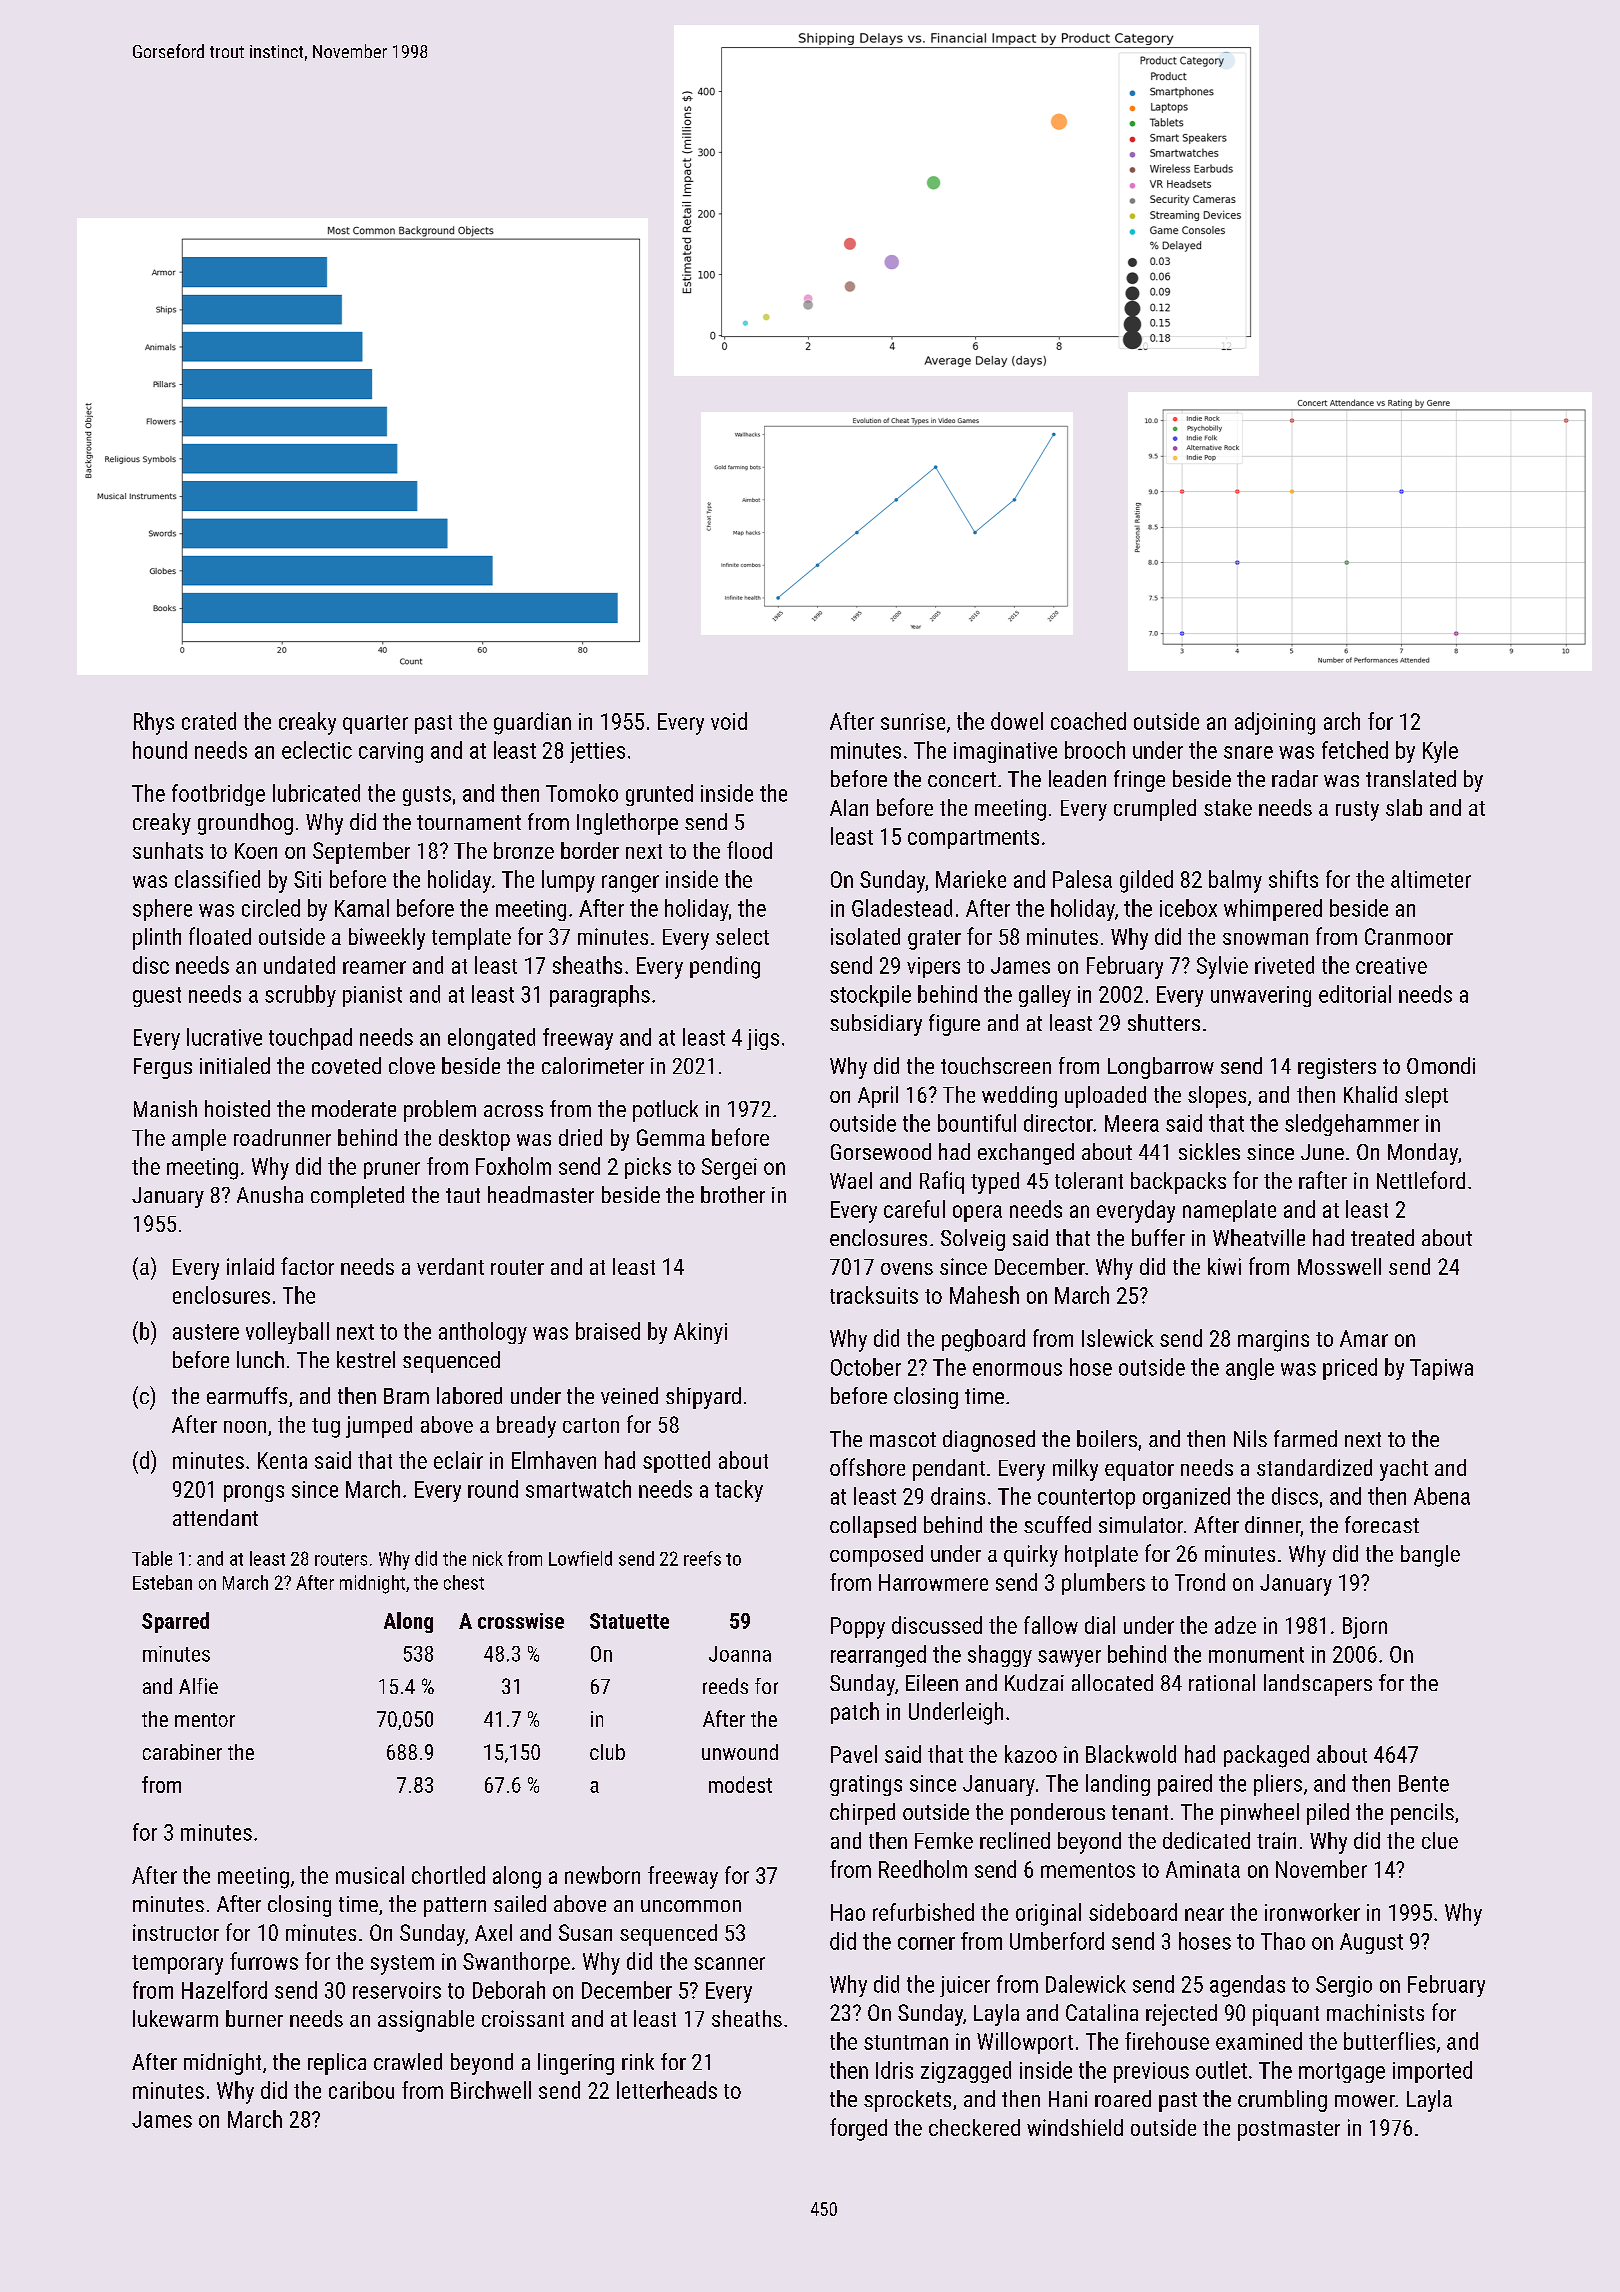 This image has width=1620, height=2292. Describe the element at coordinates (1375, 2012) in the image. I see `machinists` at that location.
